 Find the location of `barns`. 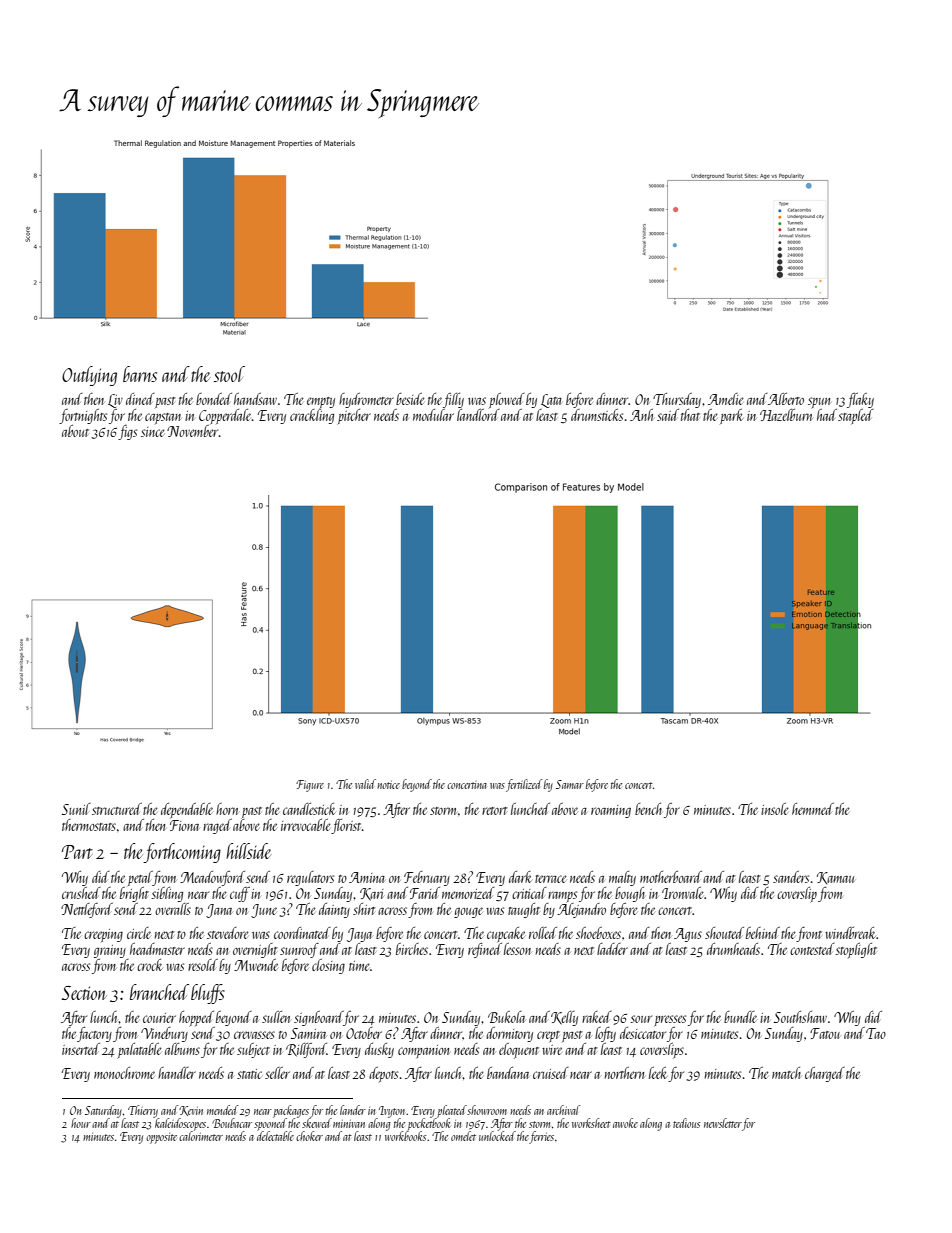

barns is located at coordinates (140, 374).
